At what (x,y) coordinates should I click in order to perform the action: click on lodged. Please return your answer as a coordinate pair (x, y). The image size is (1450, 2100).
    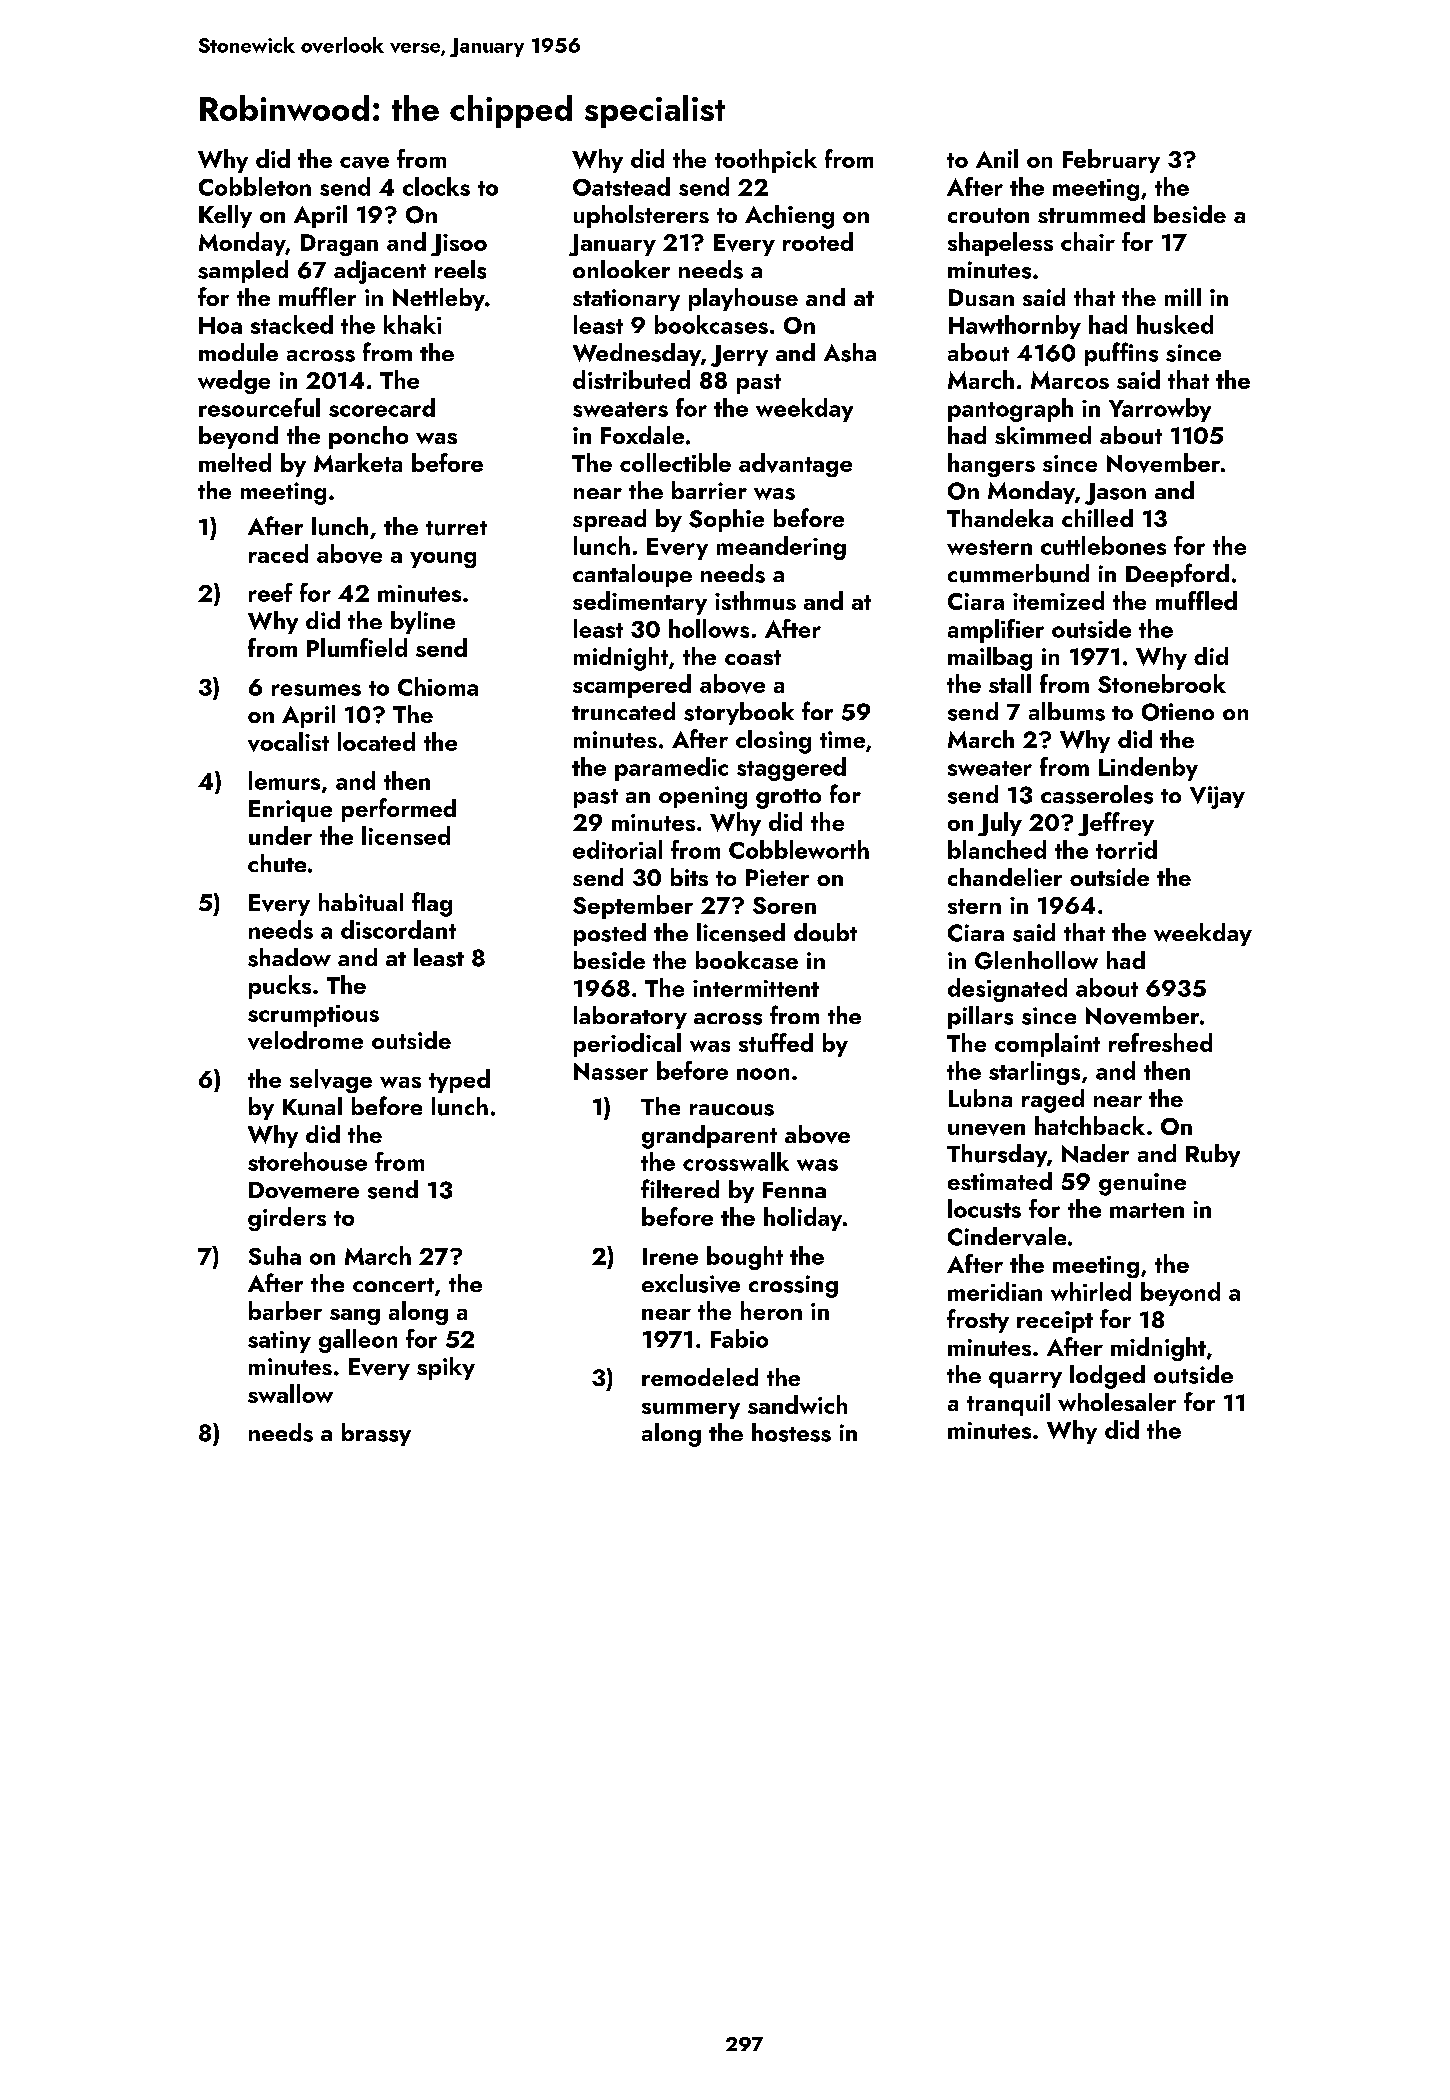
    Looking at the image, I should click on (1107, 1377).
